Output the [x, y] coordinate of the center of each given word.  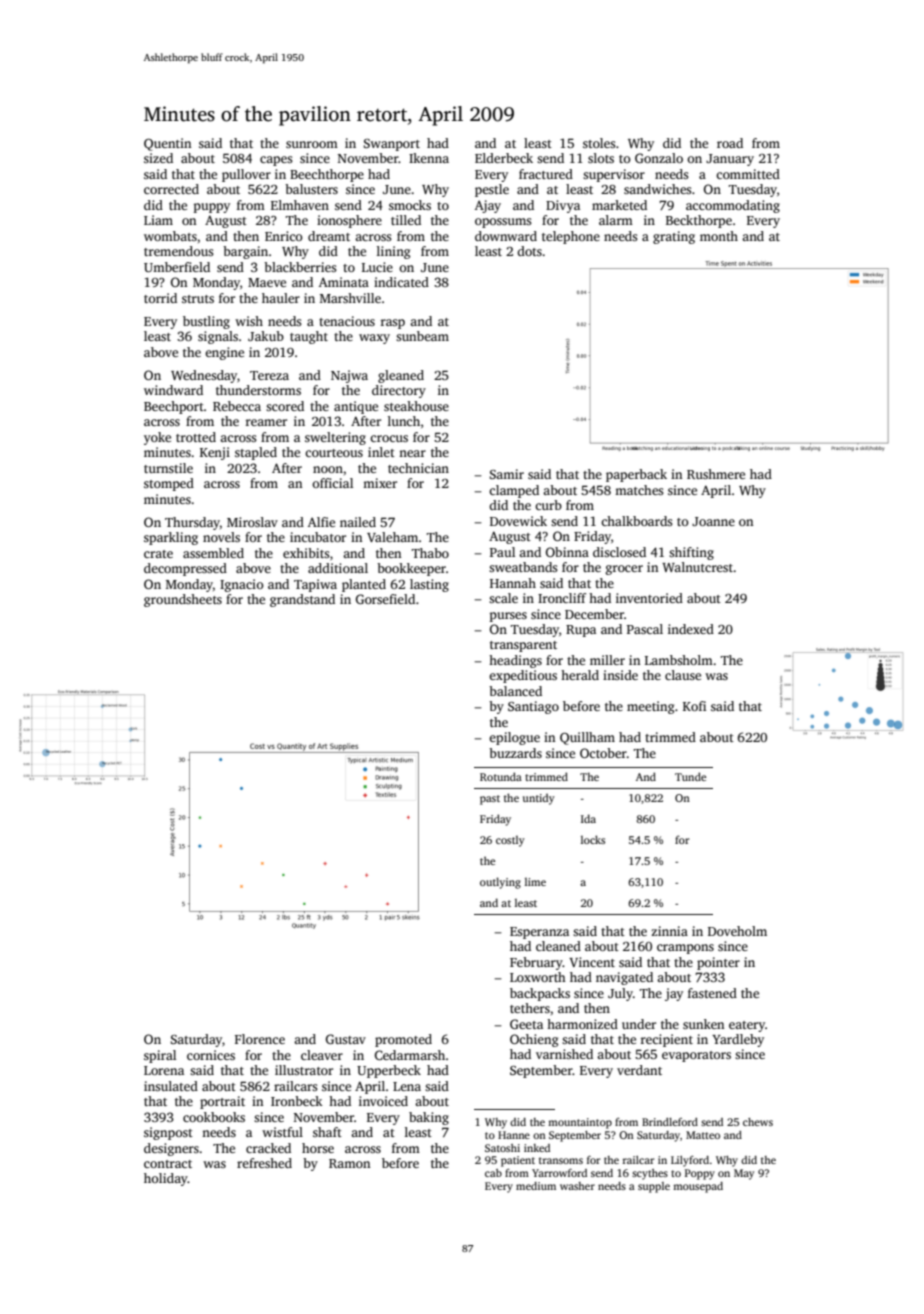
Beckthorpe [699, 221]
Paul [502, 552]
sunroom [312, 144]
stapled [256, 453]
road [730, 143]
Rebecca [237, 406]
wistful [282, 1132]
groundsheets [183, 600]
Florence [260, 1039]
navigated [624, 978]
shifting [691, 553]
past [490, 800]
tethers [530, 1008]
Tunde [690, 776]
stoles [599, 143]
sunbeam [422, 336]
